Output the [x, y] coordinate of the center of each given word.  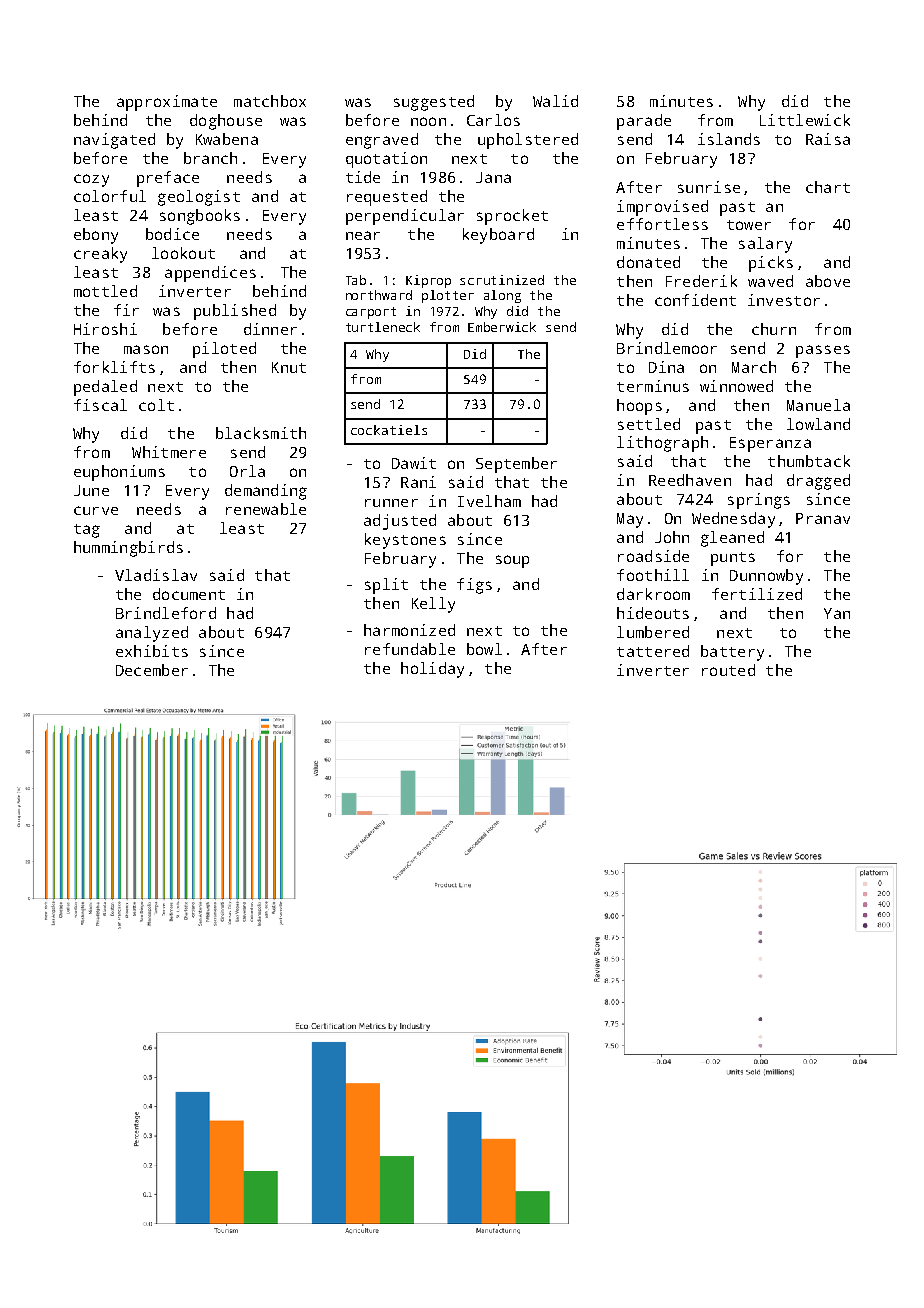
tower [749, 225]
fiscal [100, 405]
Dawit [414, 463]
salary [765, 245]
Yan [837, 613]
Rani [418, 482]
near [363, 235]
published [235, 312]
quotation [386, 160]
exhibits [152, 651]
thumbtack [809, 461]
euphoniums [119, 473]
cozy [91, 180]
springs [759, 501]
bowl [484, 649]
